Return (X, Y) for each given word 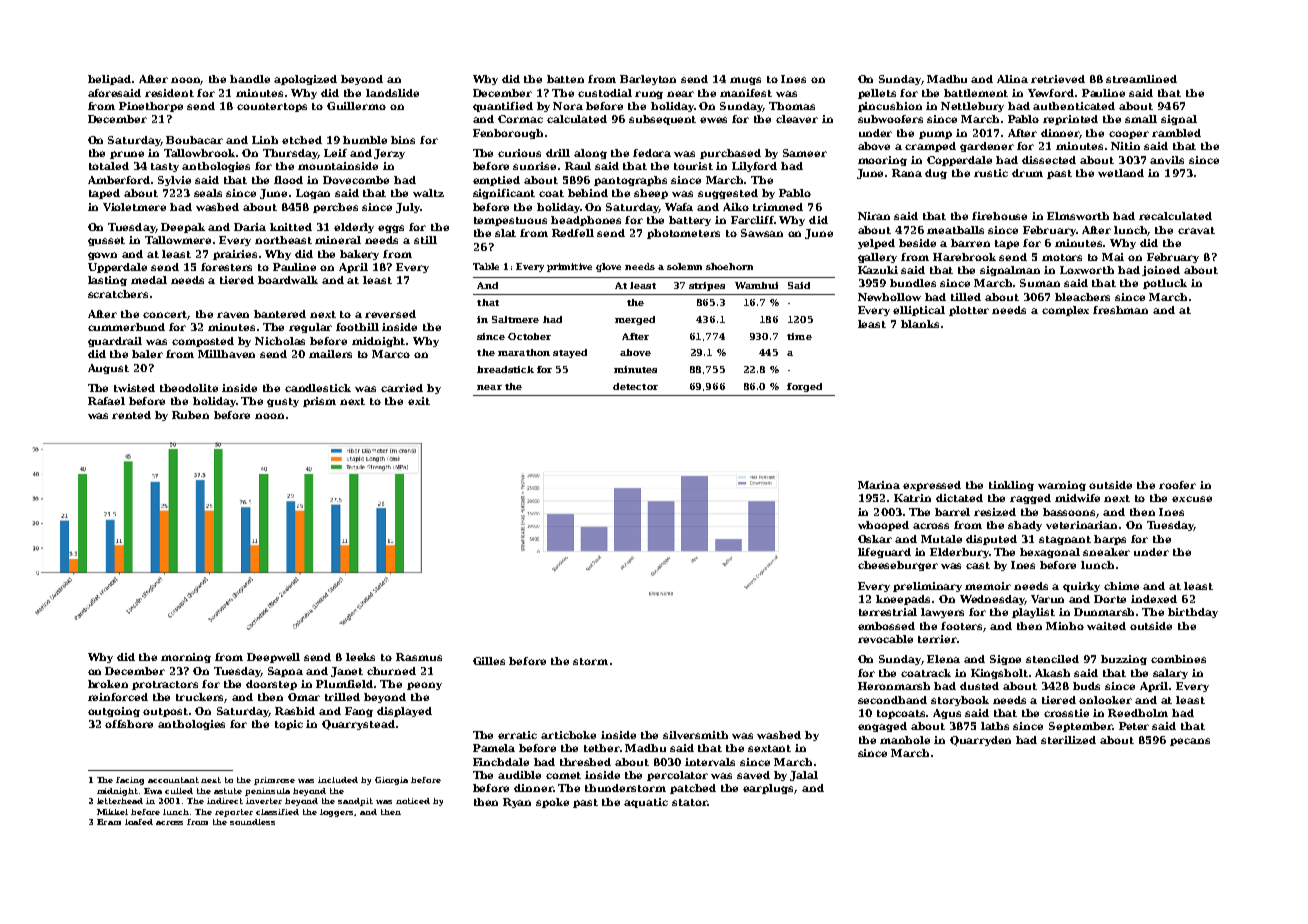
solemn (684, 266)
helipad (109, 80)
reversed (390, 314)
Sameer (805, 153)
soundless (252, 822)
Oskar (875, 539)
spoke (552, 803)
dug (936, 174)
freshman (1120, 310)
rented (131, 415)
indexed (1154, 599)
